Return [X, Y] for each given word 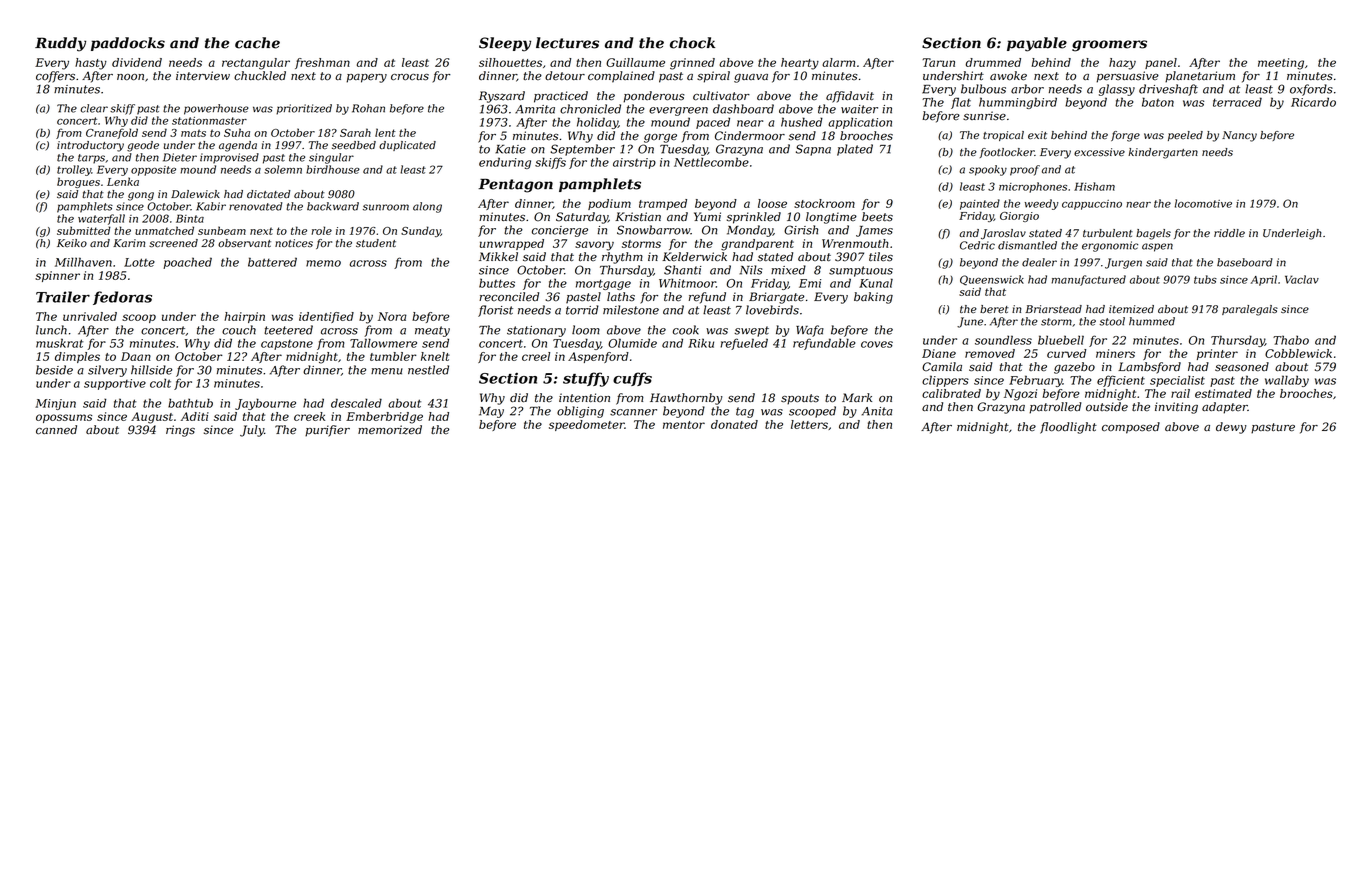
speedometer [587, 425]
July [252, 431]
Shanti [682, 270]
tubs [1205, 279]
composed [1131, 428]
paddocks [128, 44]
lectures [567, 43]
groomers [1109, 46]
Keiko [72, 243]
